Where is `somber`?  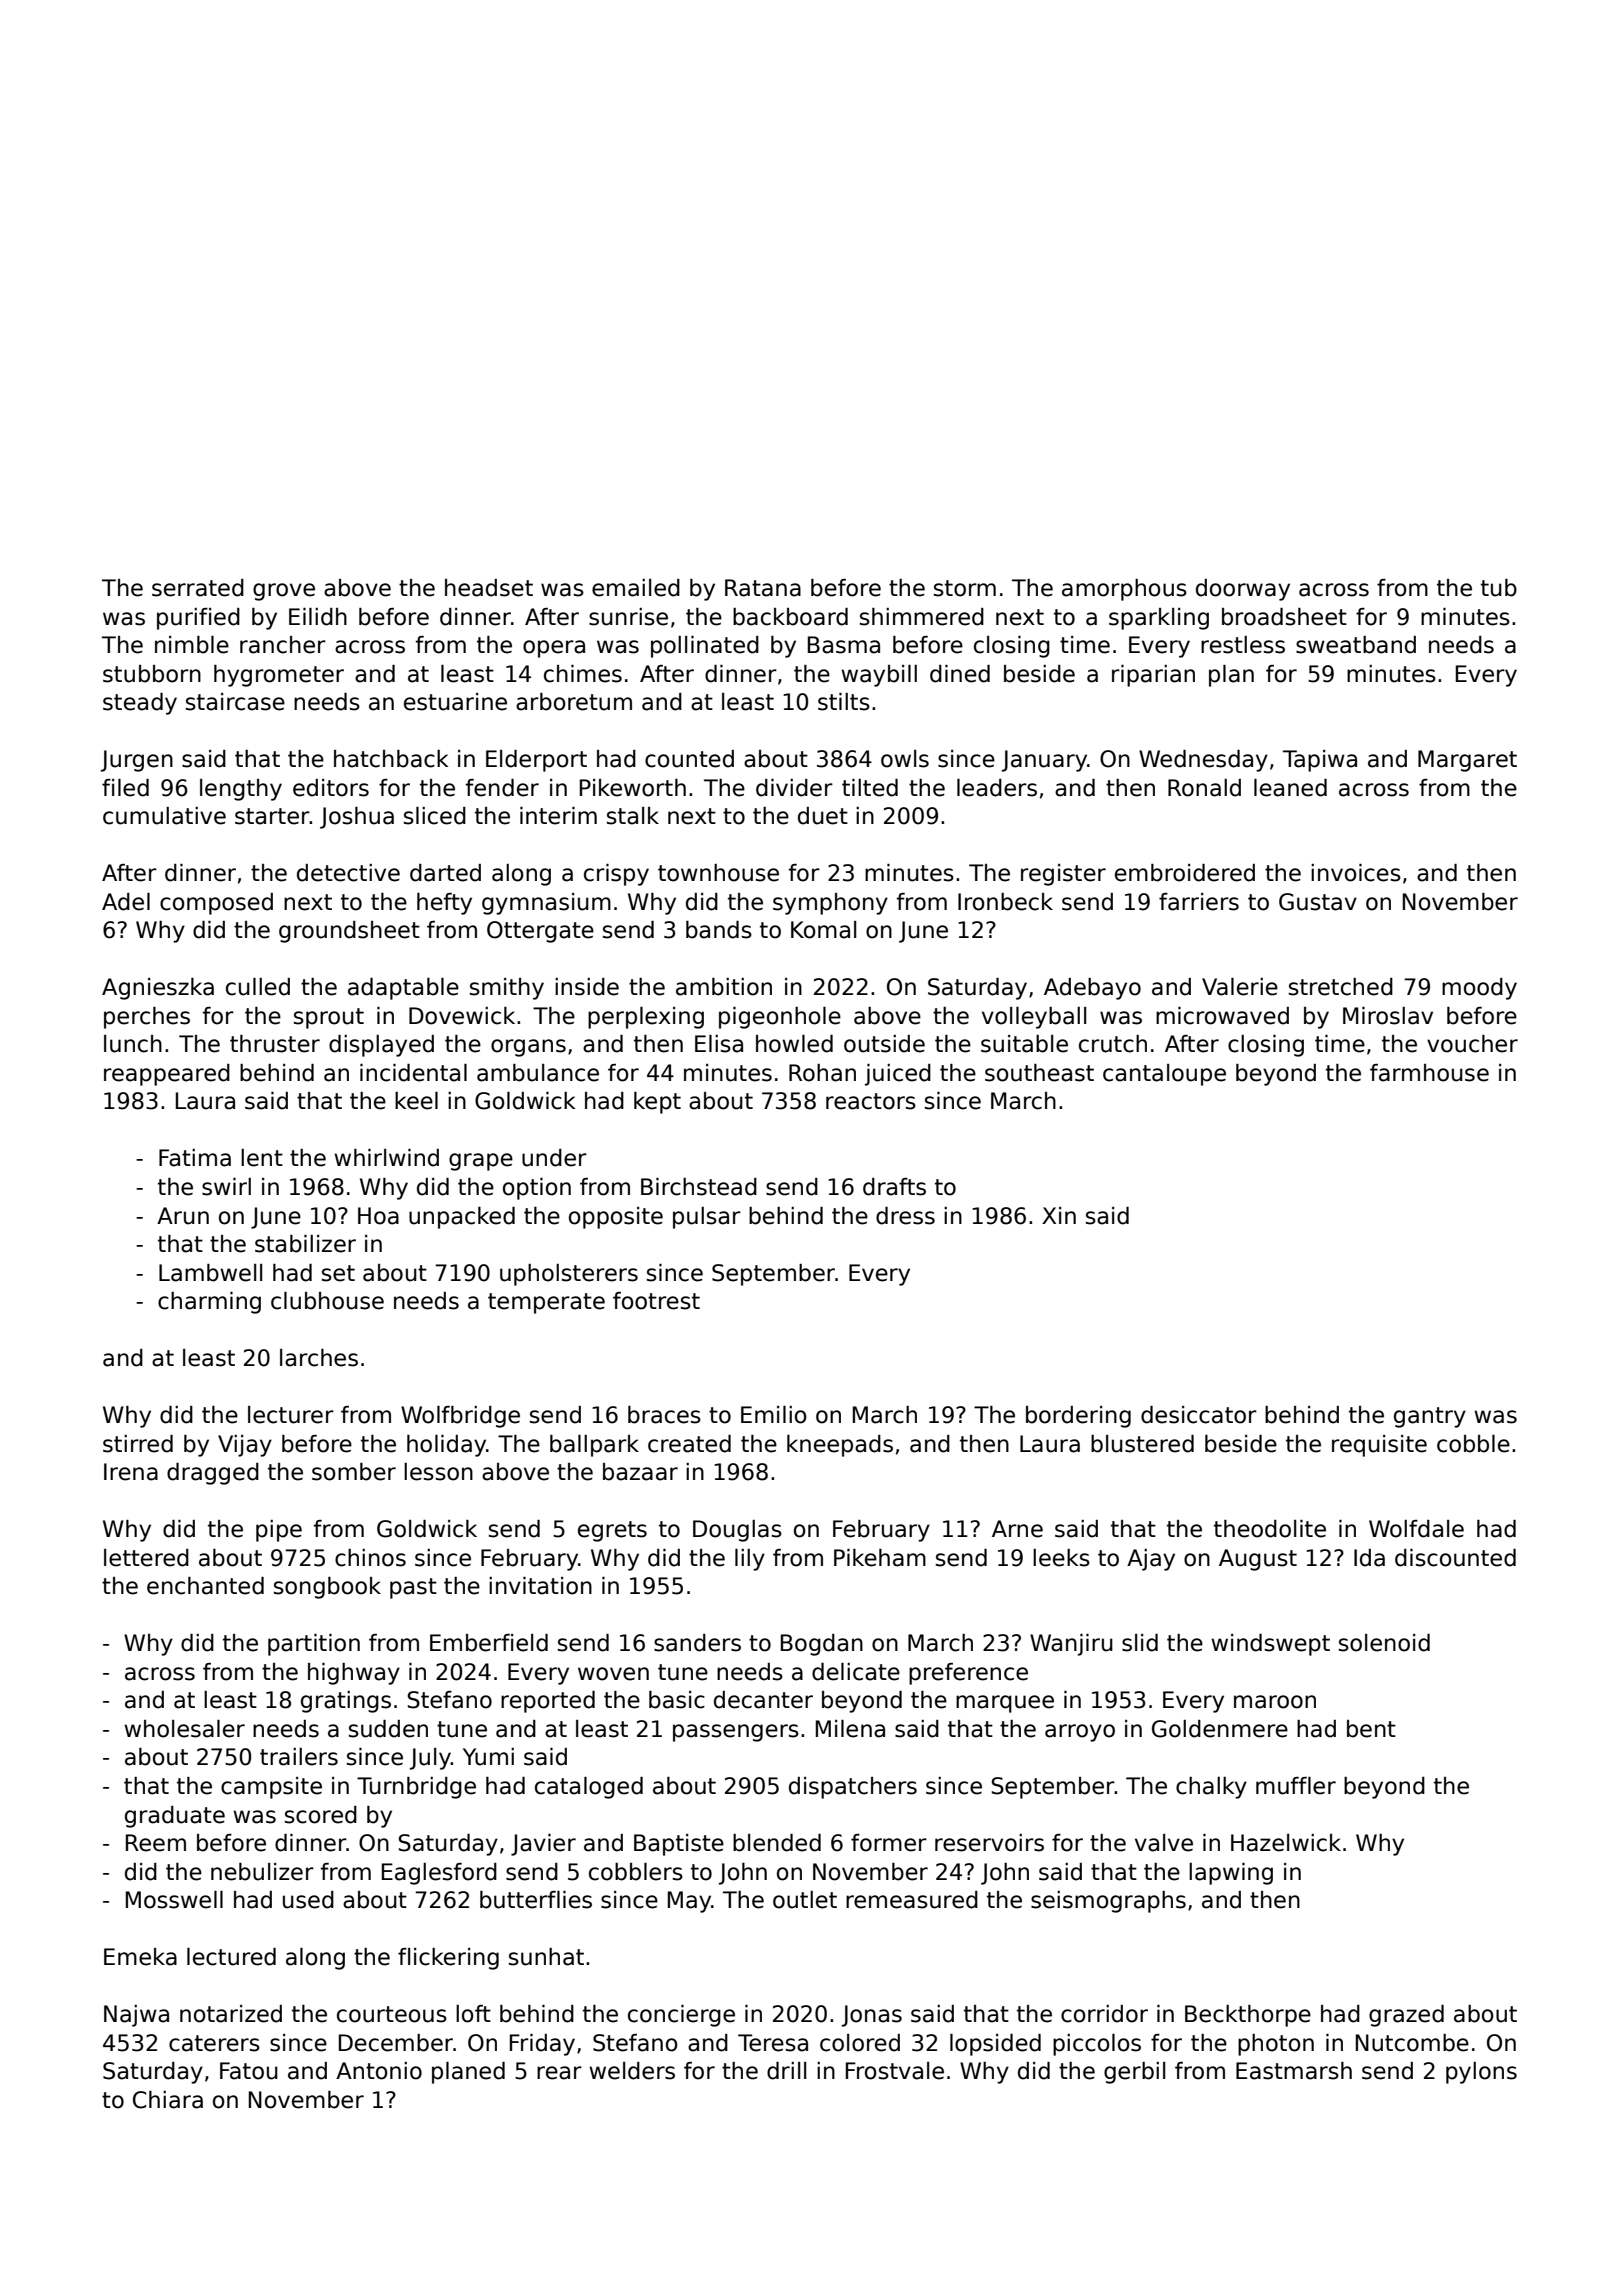
somber is located at coordinates (354, 1472).
